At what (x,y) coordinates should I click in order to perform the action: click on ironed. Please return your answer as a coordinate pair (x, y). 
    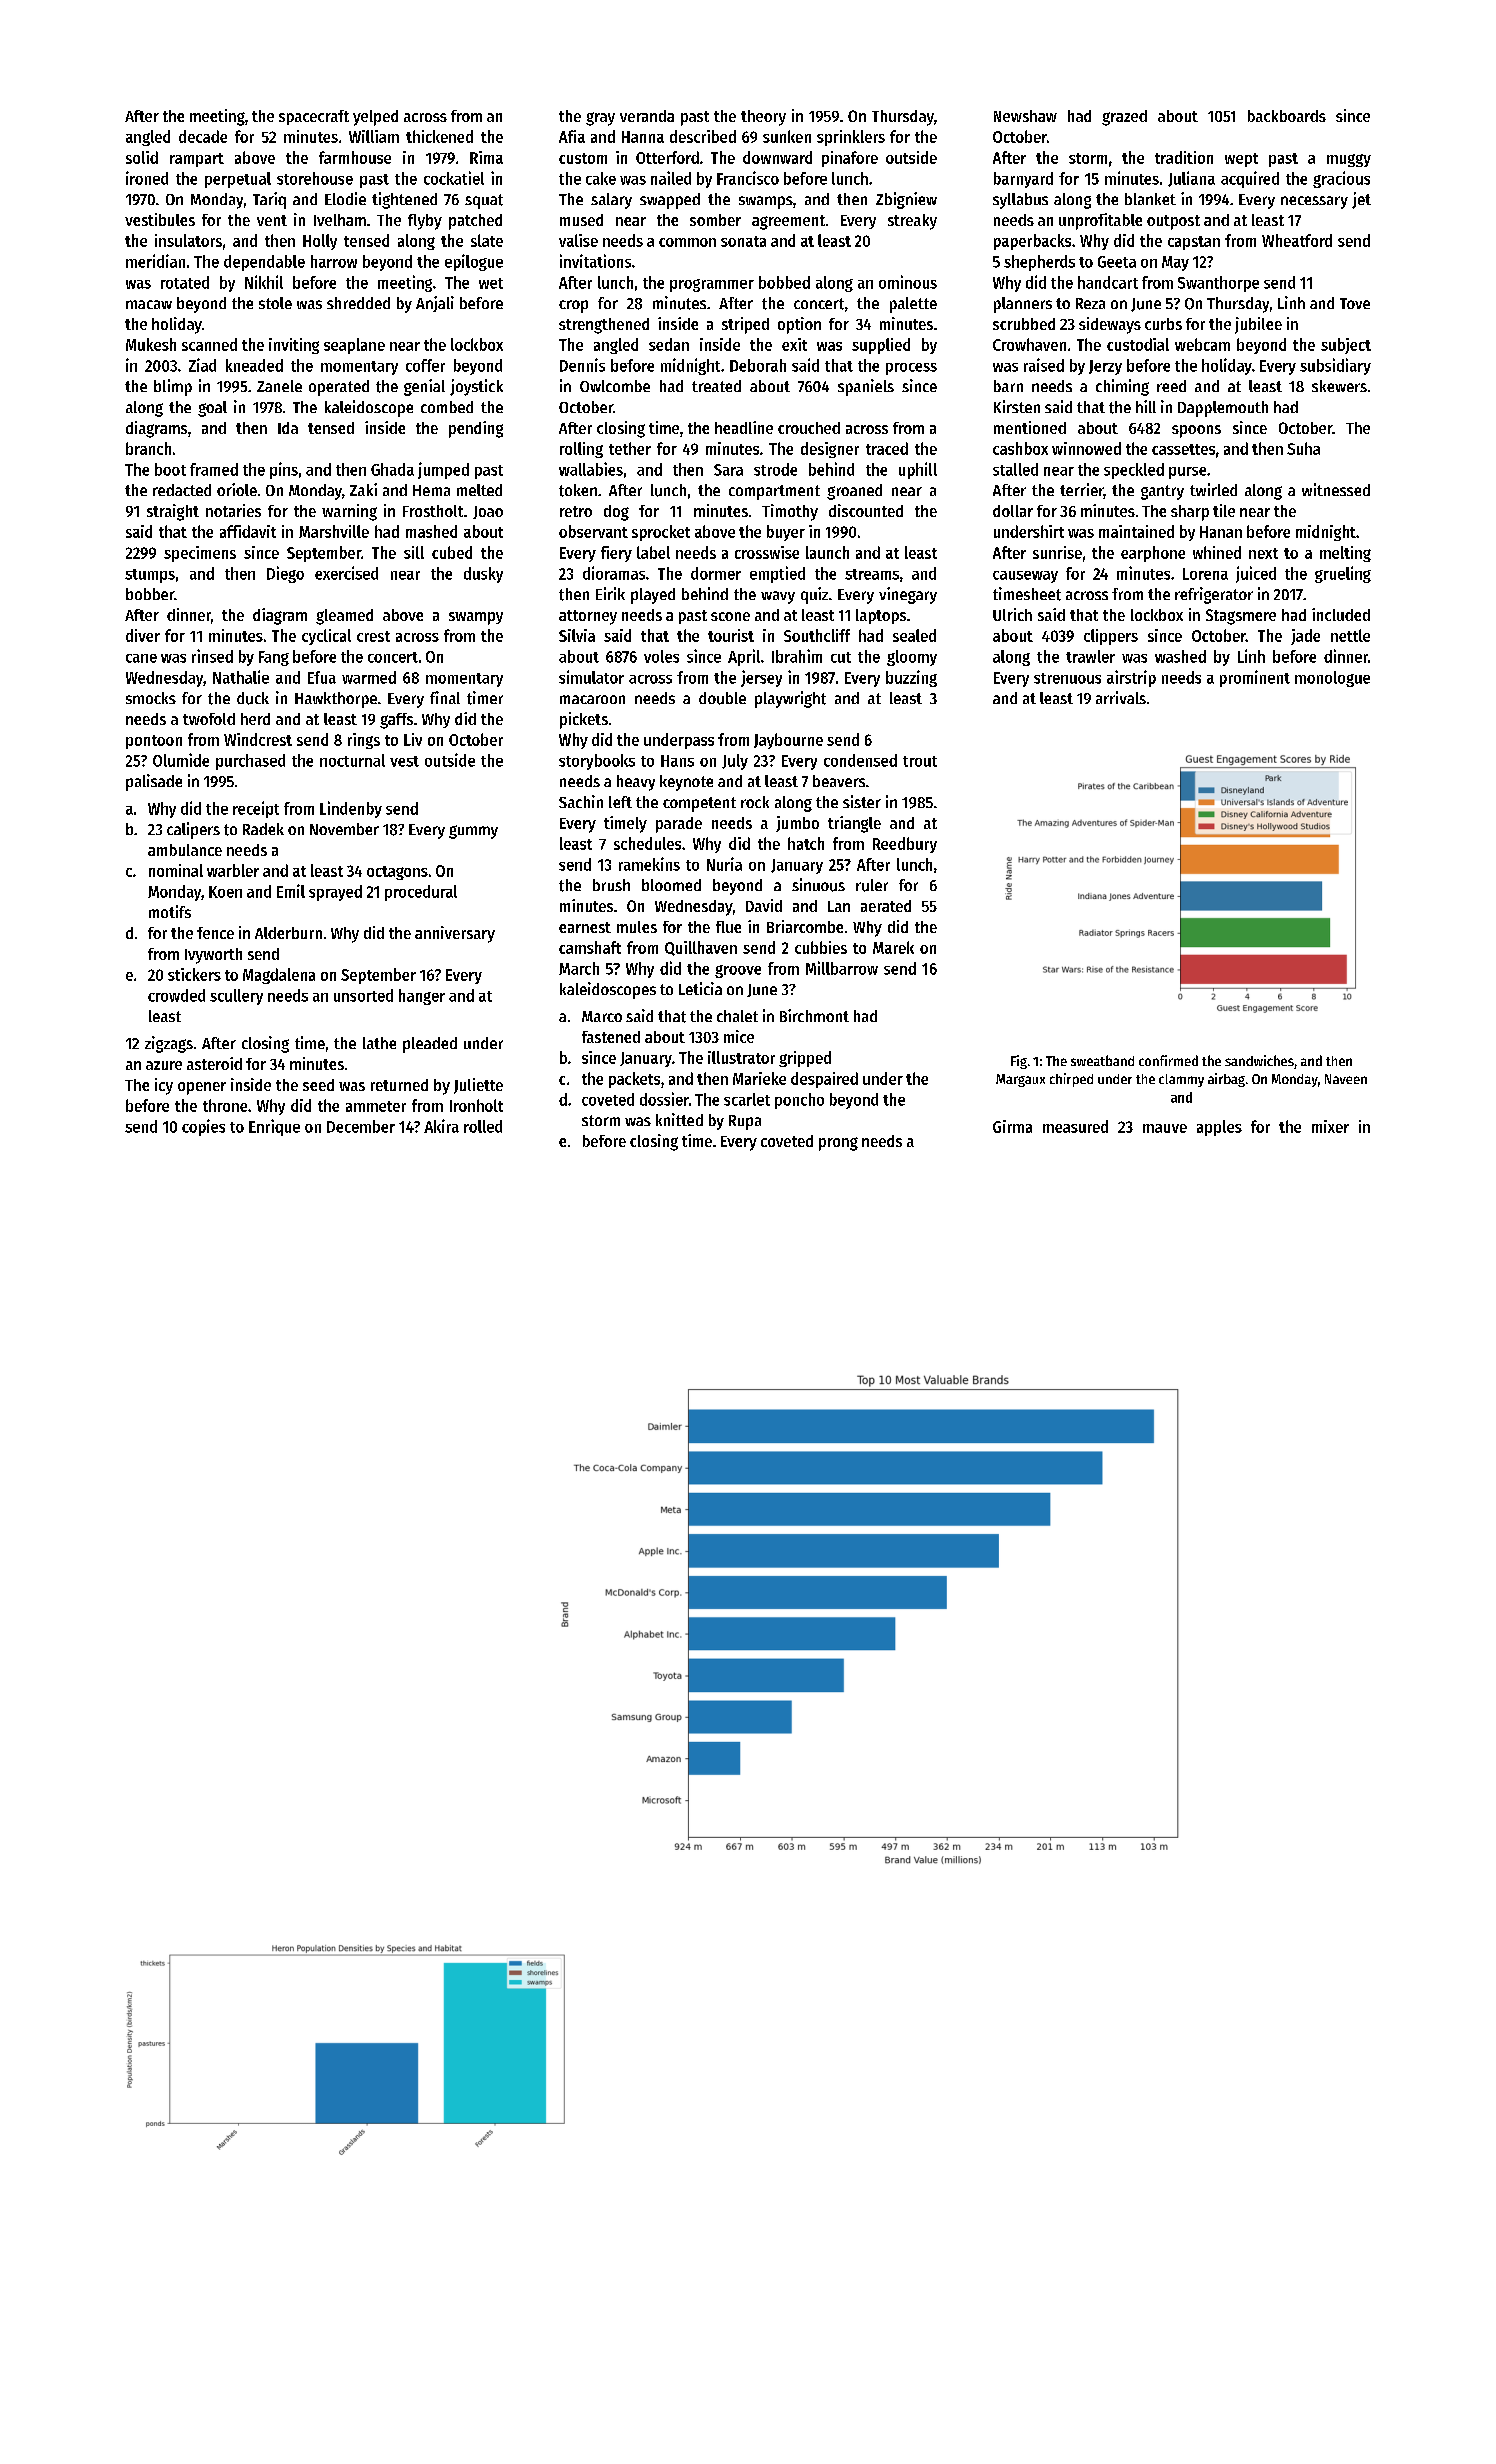
    Looking at the image, I should click on (147, 178).
